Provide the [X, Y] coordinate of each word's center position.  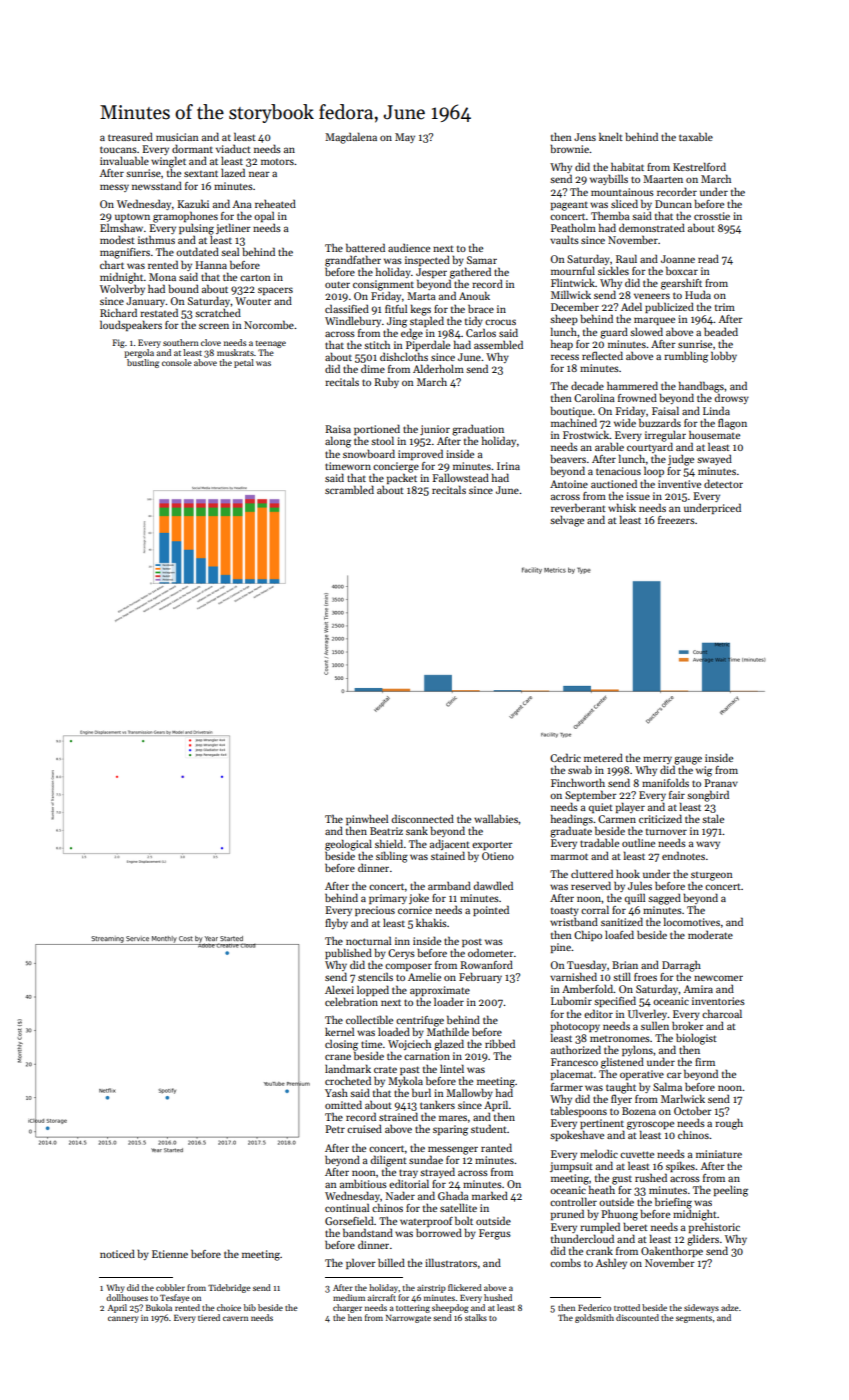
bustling [143, 363]
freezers [676, 520]
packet [402, 478]
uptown [132, 217]
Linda [716, 410]
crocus [500, 322]
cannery [123, 1319]
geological [348, 845]
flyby [336, 923]
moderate [710, 934]
